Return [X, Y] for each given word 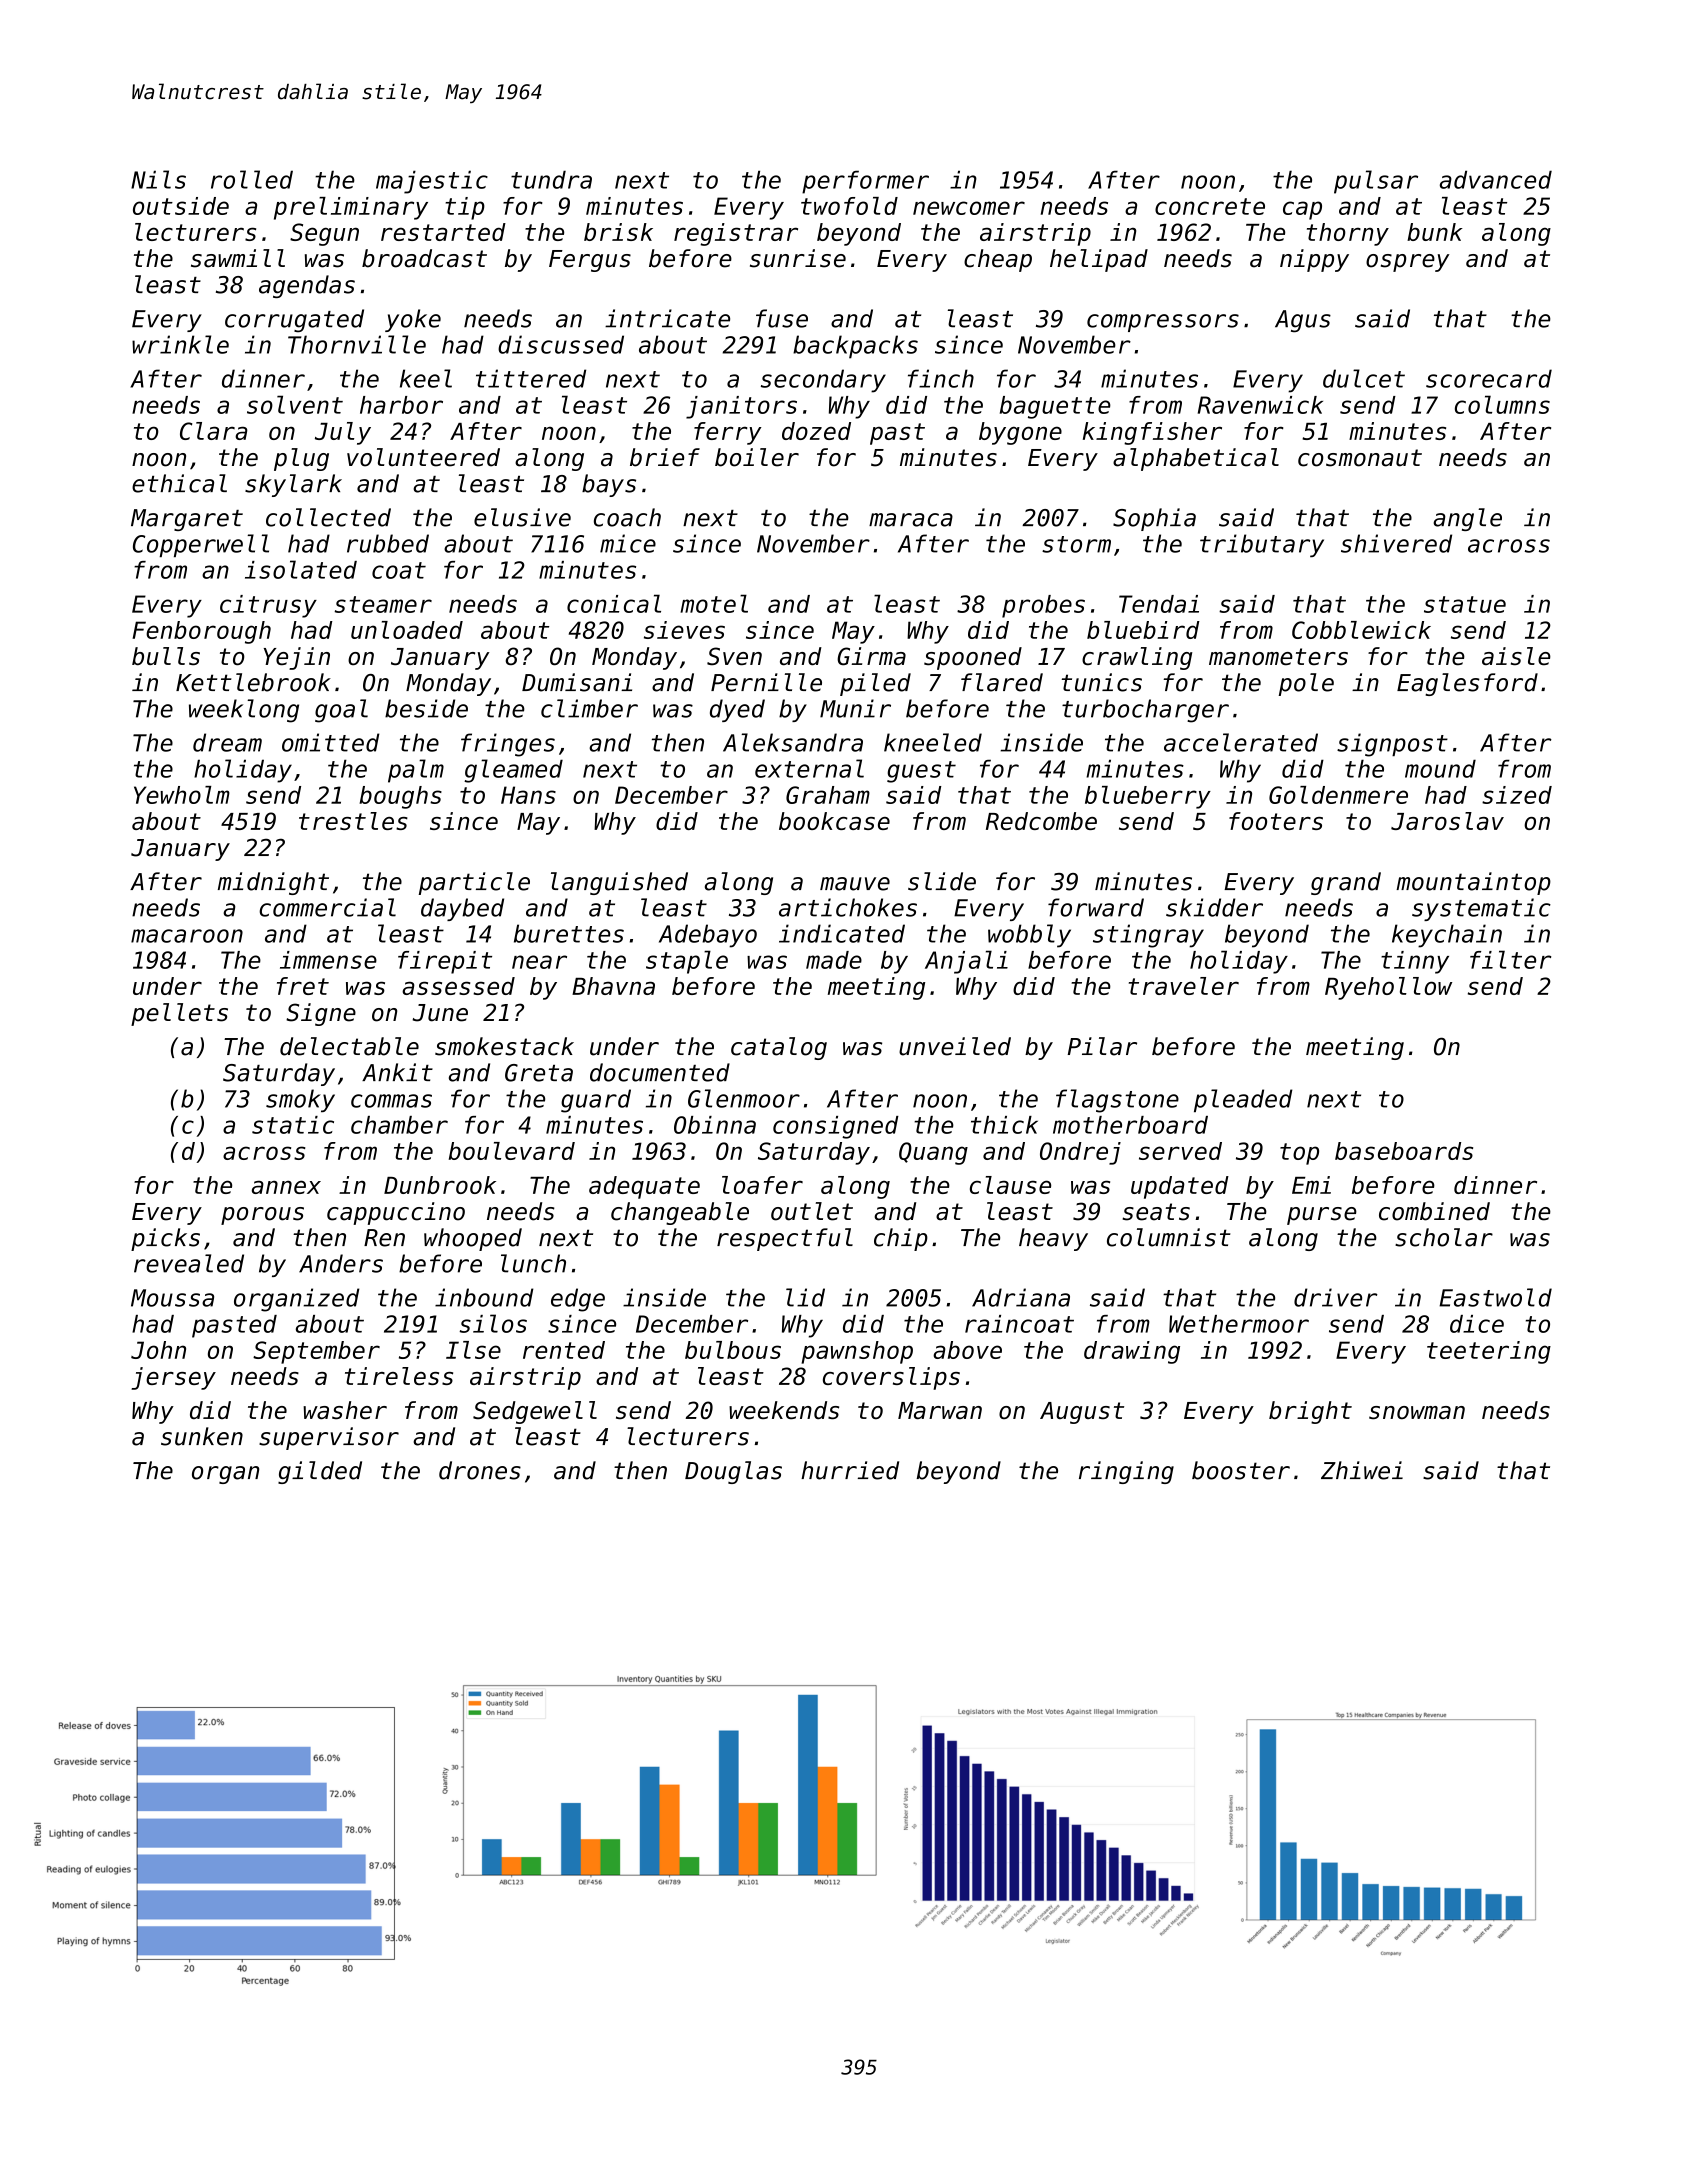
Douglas [733, 1472]
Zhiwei [1362, 1470]
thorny [1348, 234]
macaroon [187, 936]
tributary [1262, 545]
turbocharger [1145, 711]
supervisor [329, 1438]
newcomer [969, 208]
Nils [158, 179]
